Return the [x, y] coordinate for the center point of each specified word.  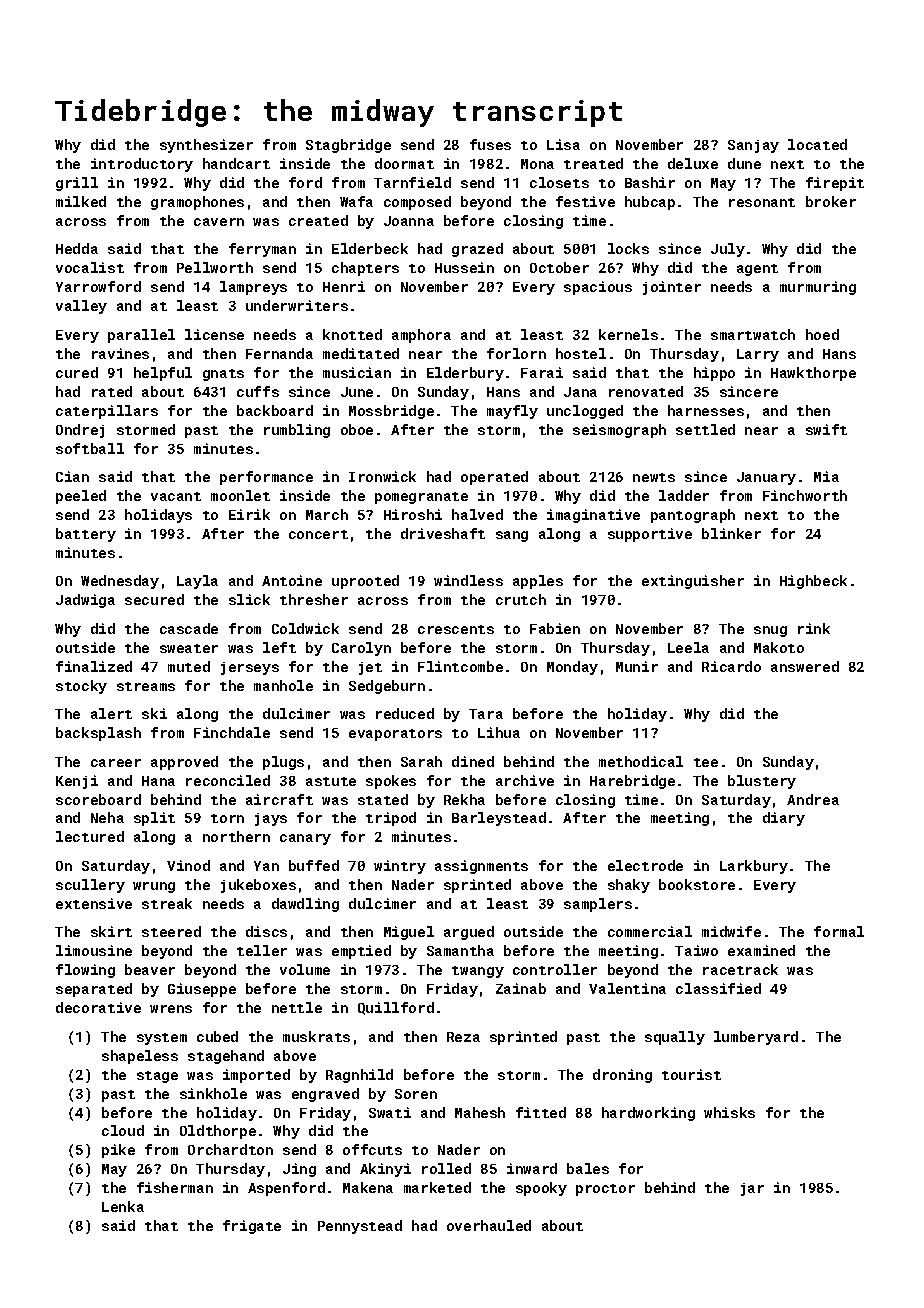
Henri [344, 286]
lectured [90, 836]
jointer [672, 288]
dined [473, 761]
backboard [275, 410]
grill [77, 184]
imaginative [593, 516]
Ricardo [731, 666]
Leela [688, 647]
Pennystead [360, 1227]
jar [752, 1189]
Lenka [123, 1206]
